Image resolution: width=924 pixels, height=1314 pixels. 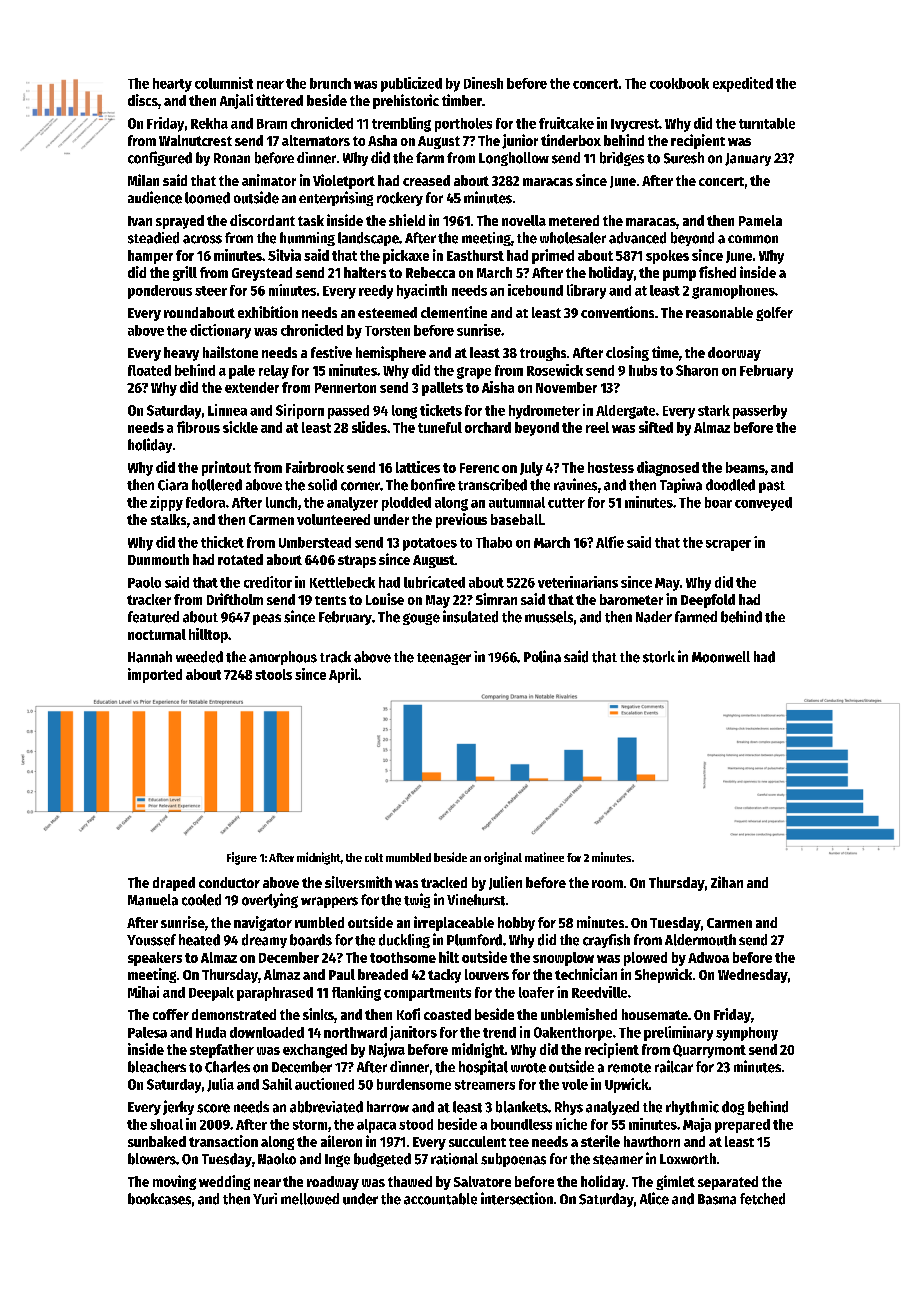 I want to click on duckling, so click(x=404, y=941).
